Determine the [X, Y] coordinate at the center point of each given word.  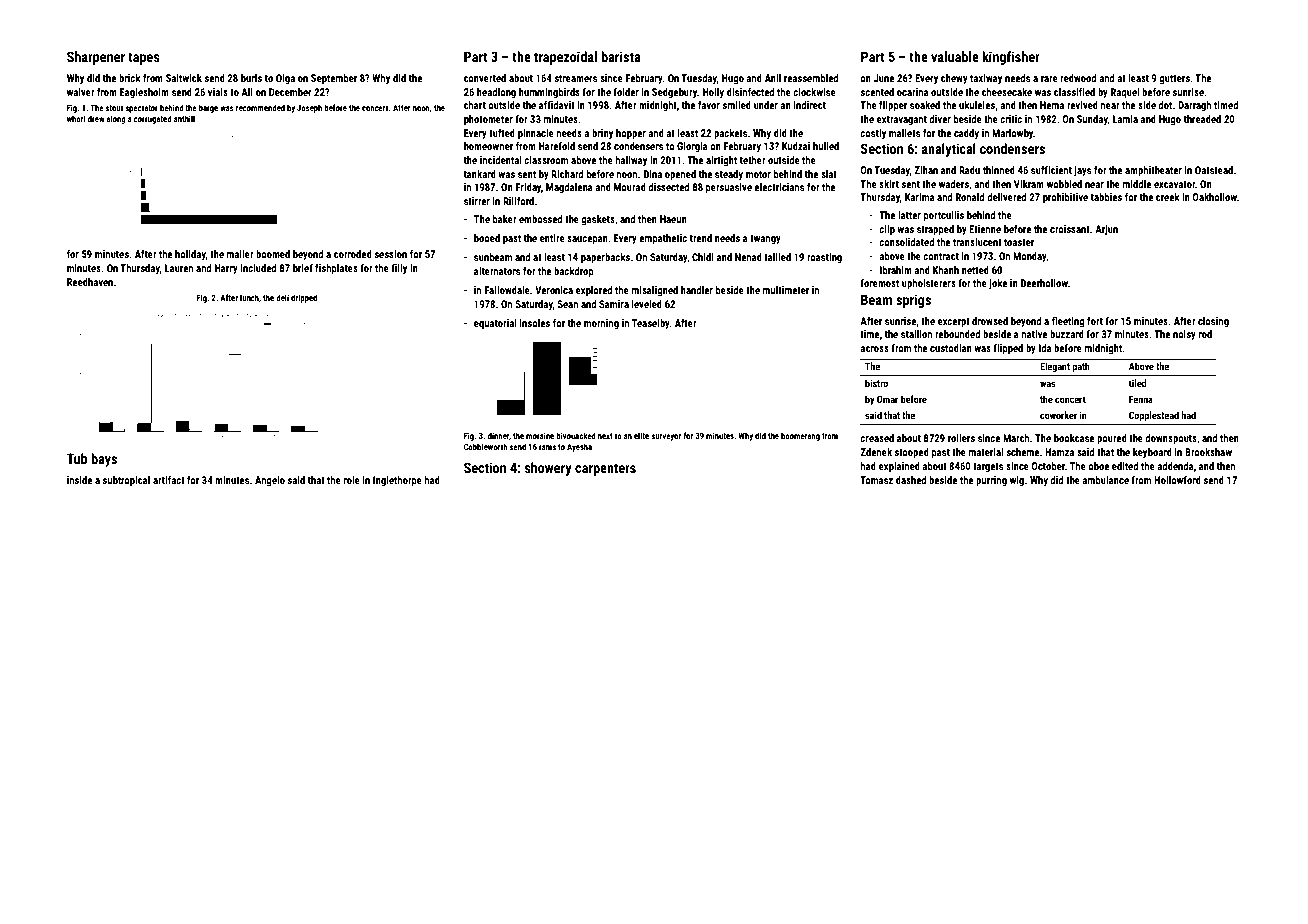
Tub [77, 458]
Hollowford [1177, 480]
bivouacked [576, 435]
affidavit [557, 105]
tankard [480, 174]
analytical [949, 150]
